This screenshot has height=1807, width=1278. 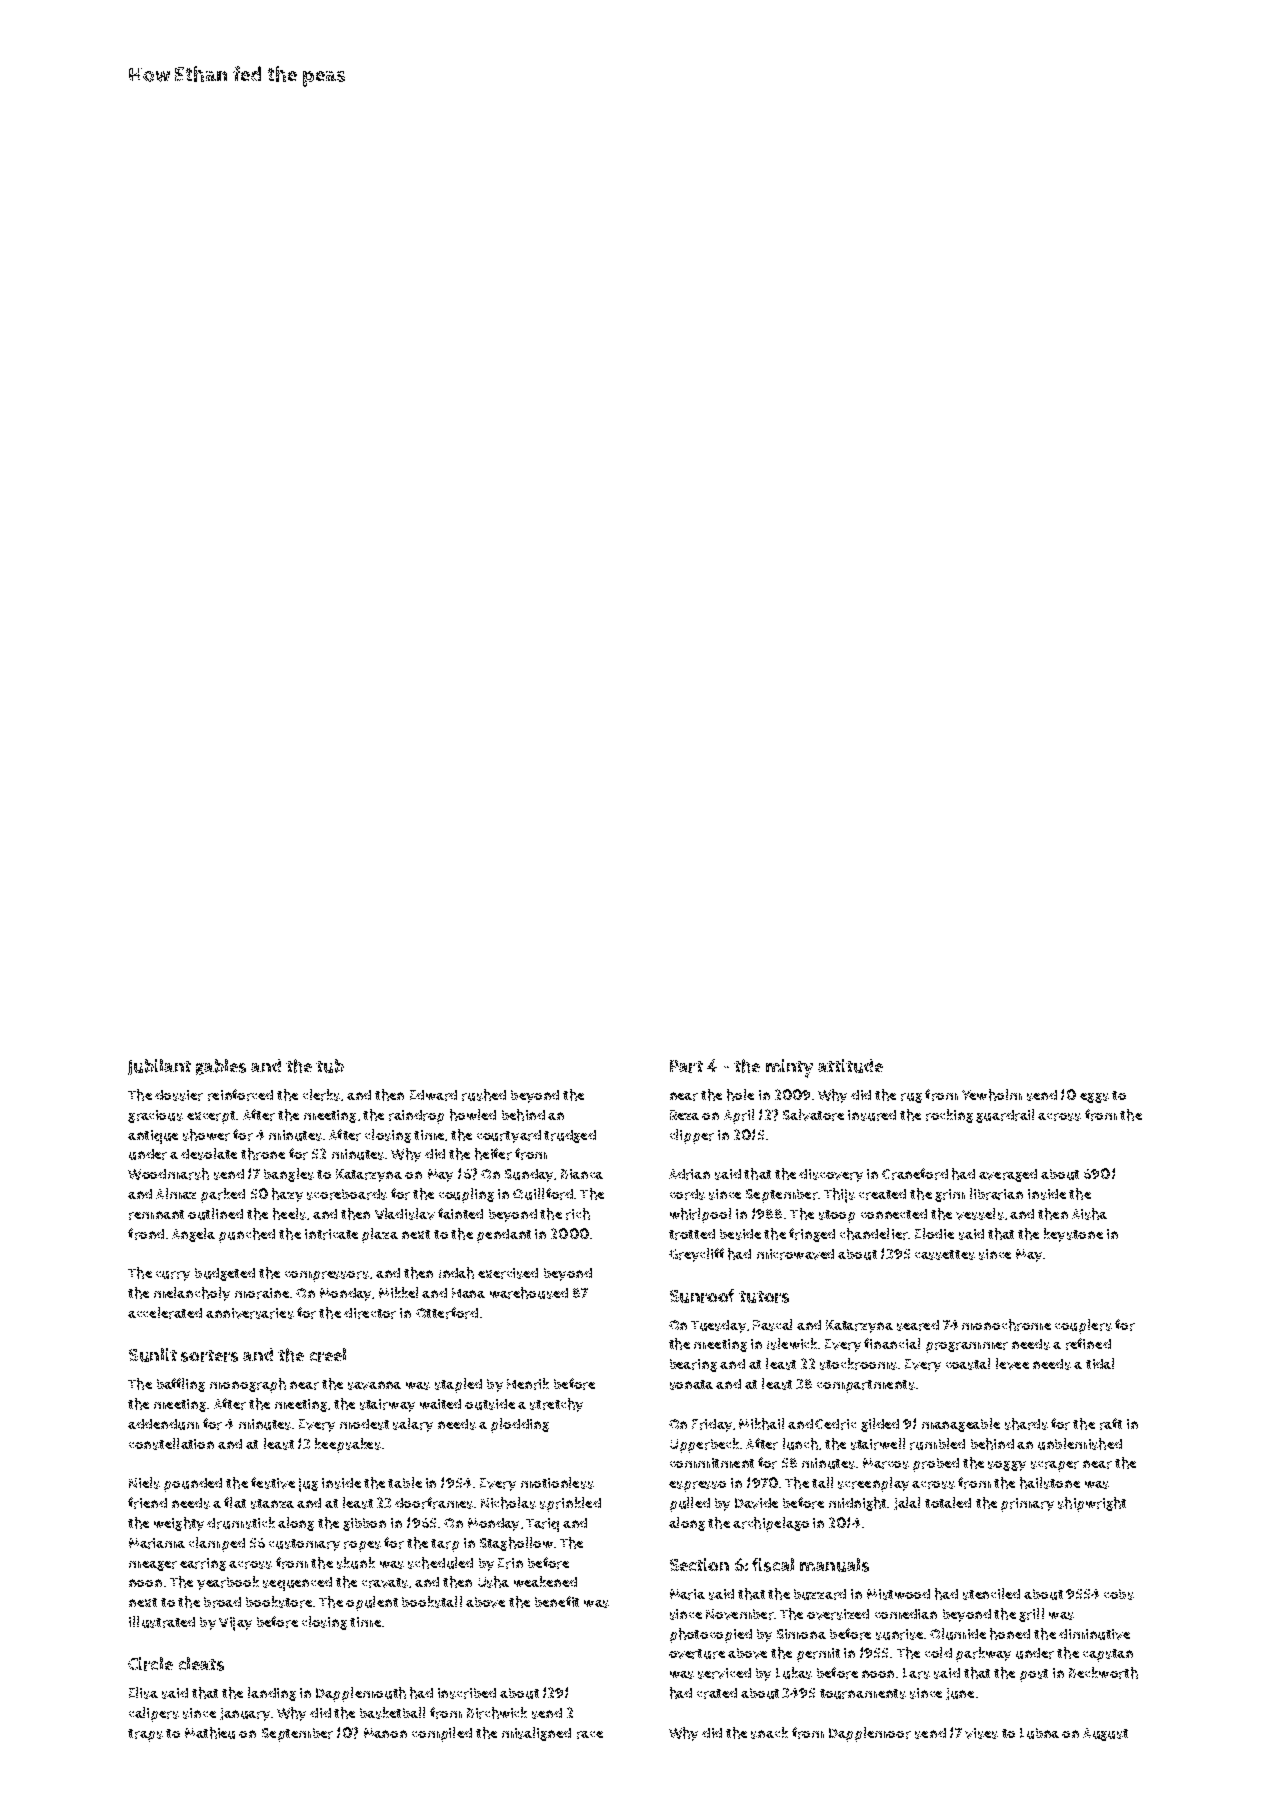 What do you see at coordinates (416, 1117) in the screenshot?
I see `raindrop` at bounding box center [416, 1117].
